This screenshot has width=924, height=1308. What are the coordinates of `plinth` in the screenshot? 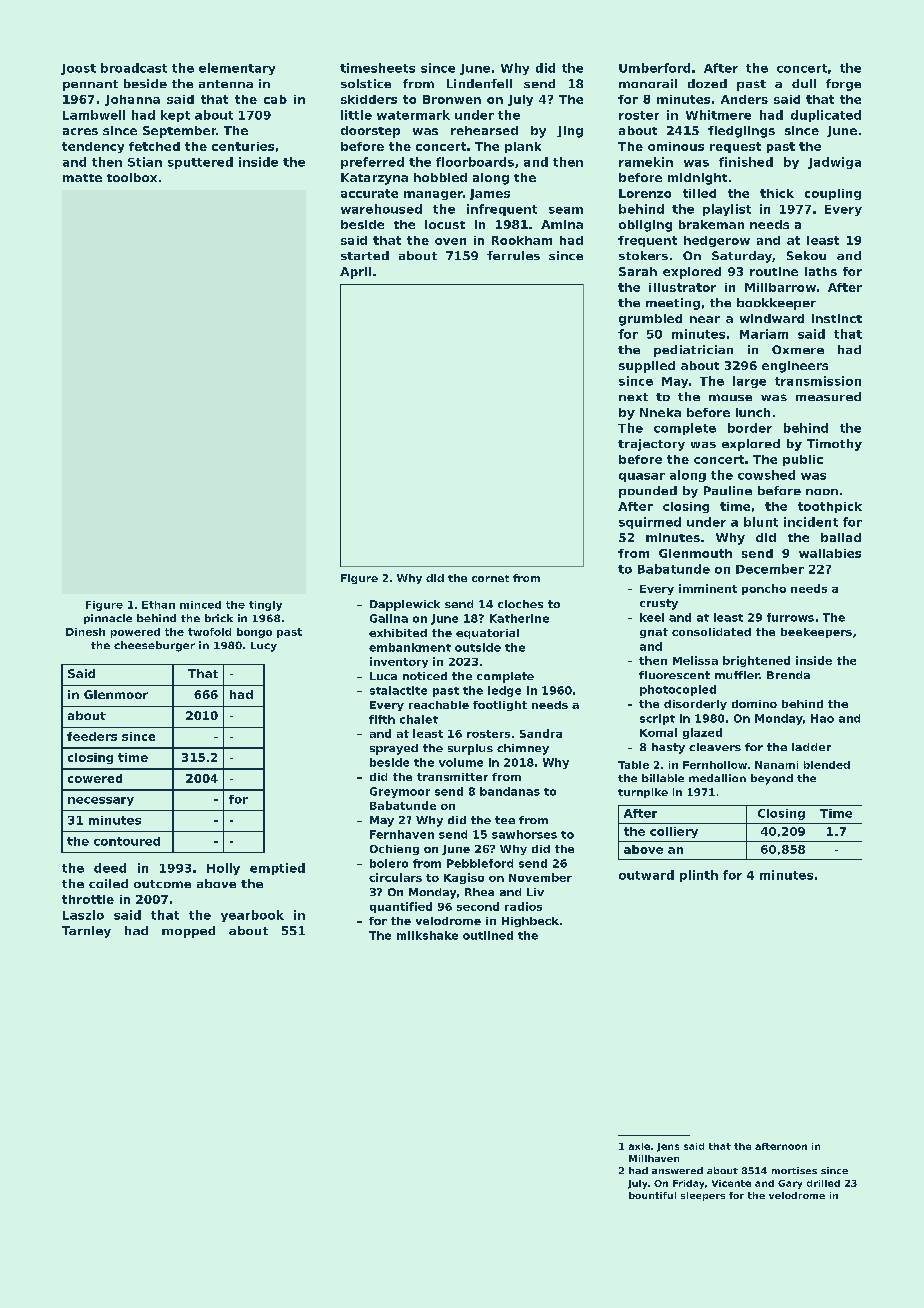 It's located at (699, 876).
